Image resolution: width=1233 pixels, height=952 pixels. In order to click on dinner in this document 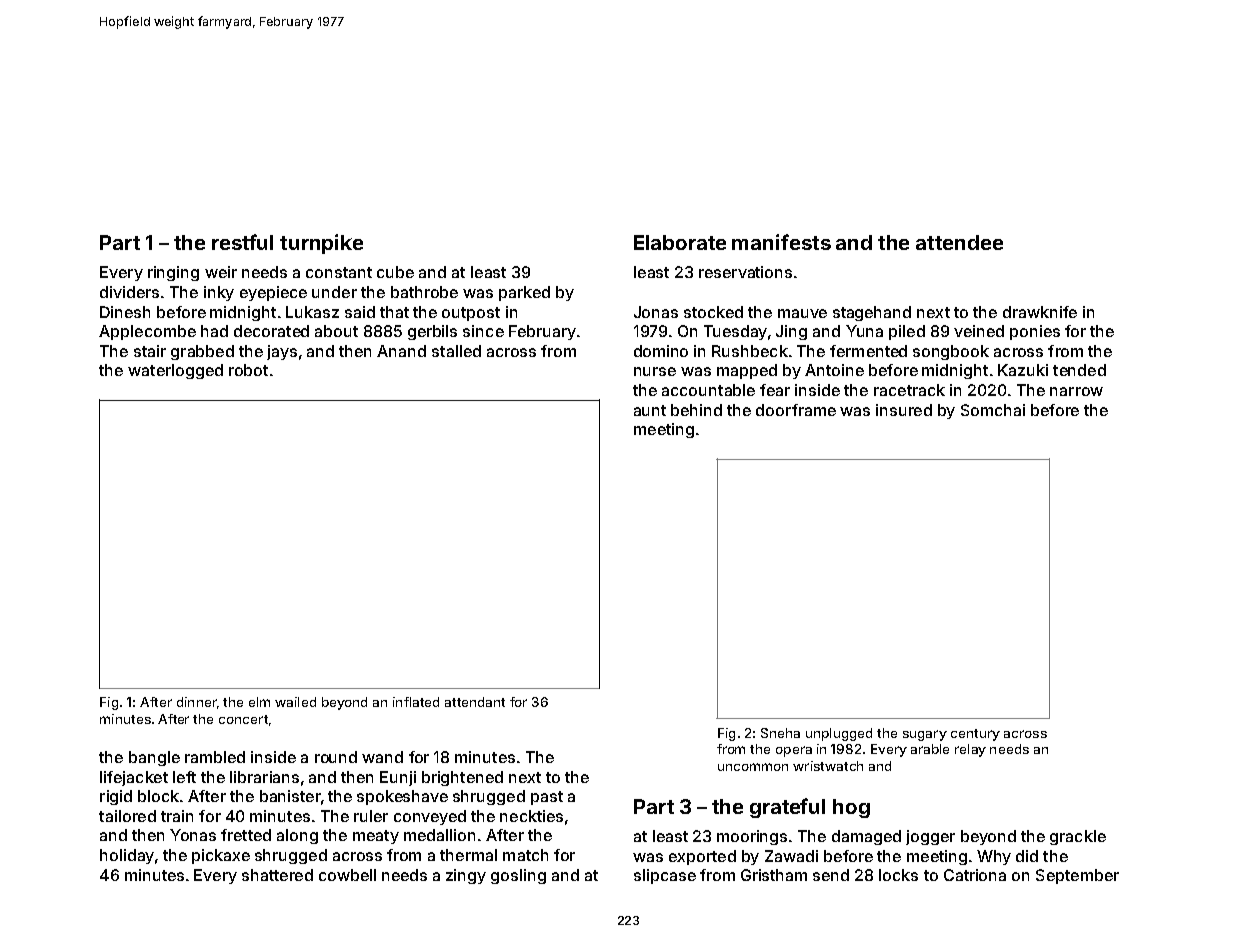, I will do `click(197, 702)`.
